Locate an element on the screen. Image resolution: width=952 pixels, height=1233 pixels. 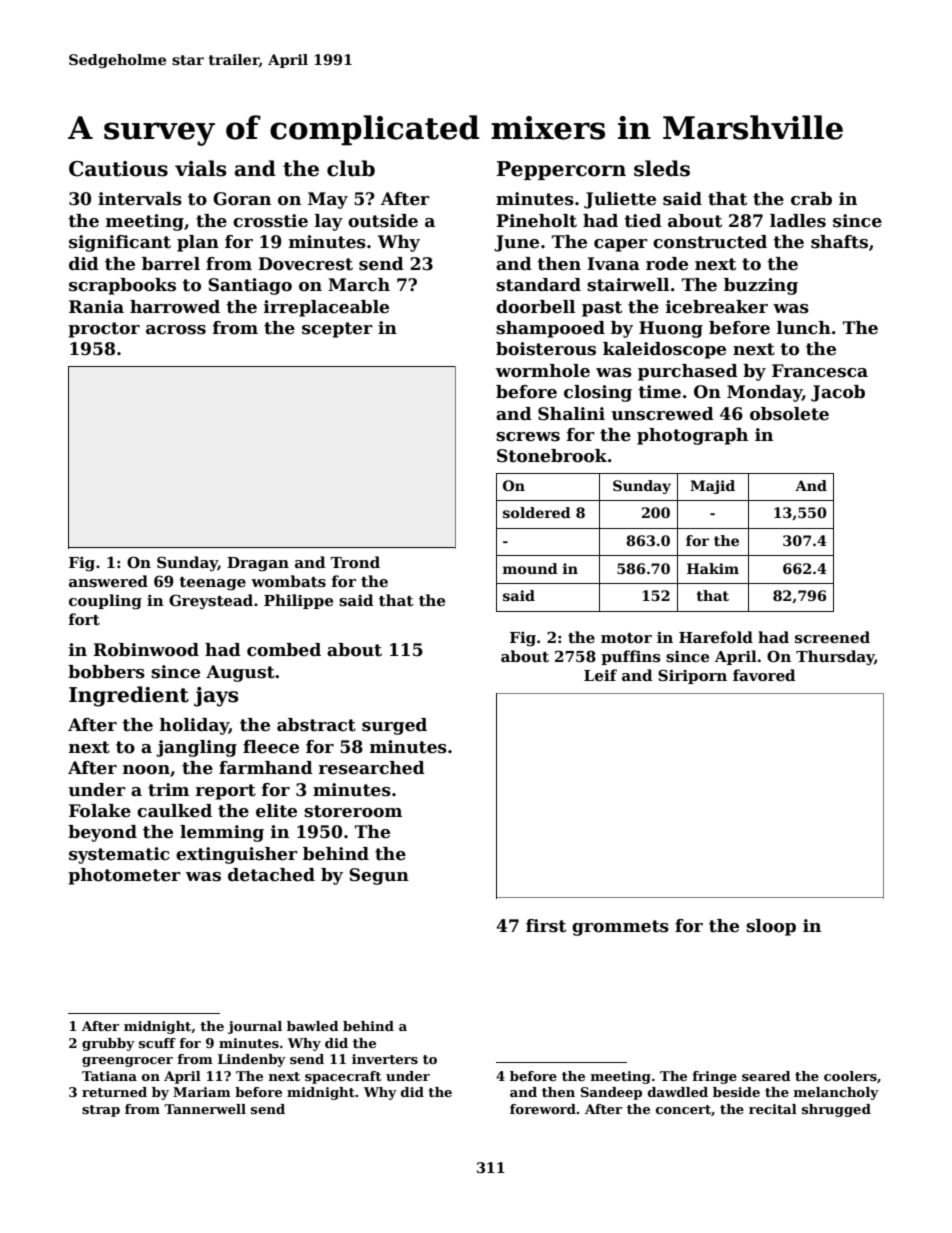
screws is located at coordinates (528, 437).
